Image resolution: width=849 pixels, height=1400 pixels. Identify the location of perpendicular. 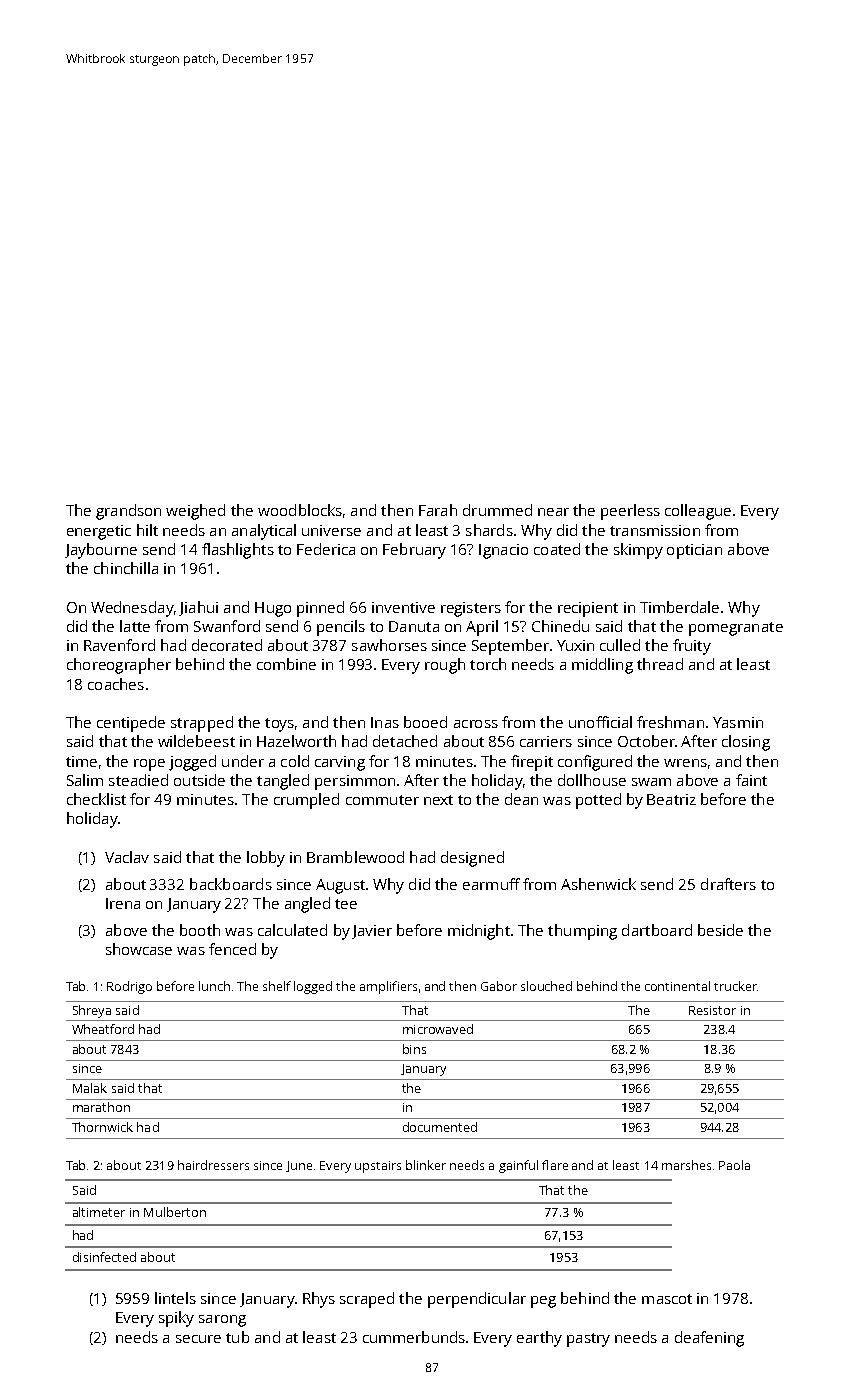
(477, 1300).
